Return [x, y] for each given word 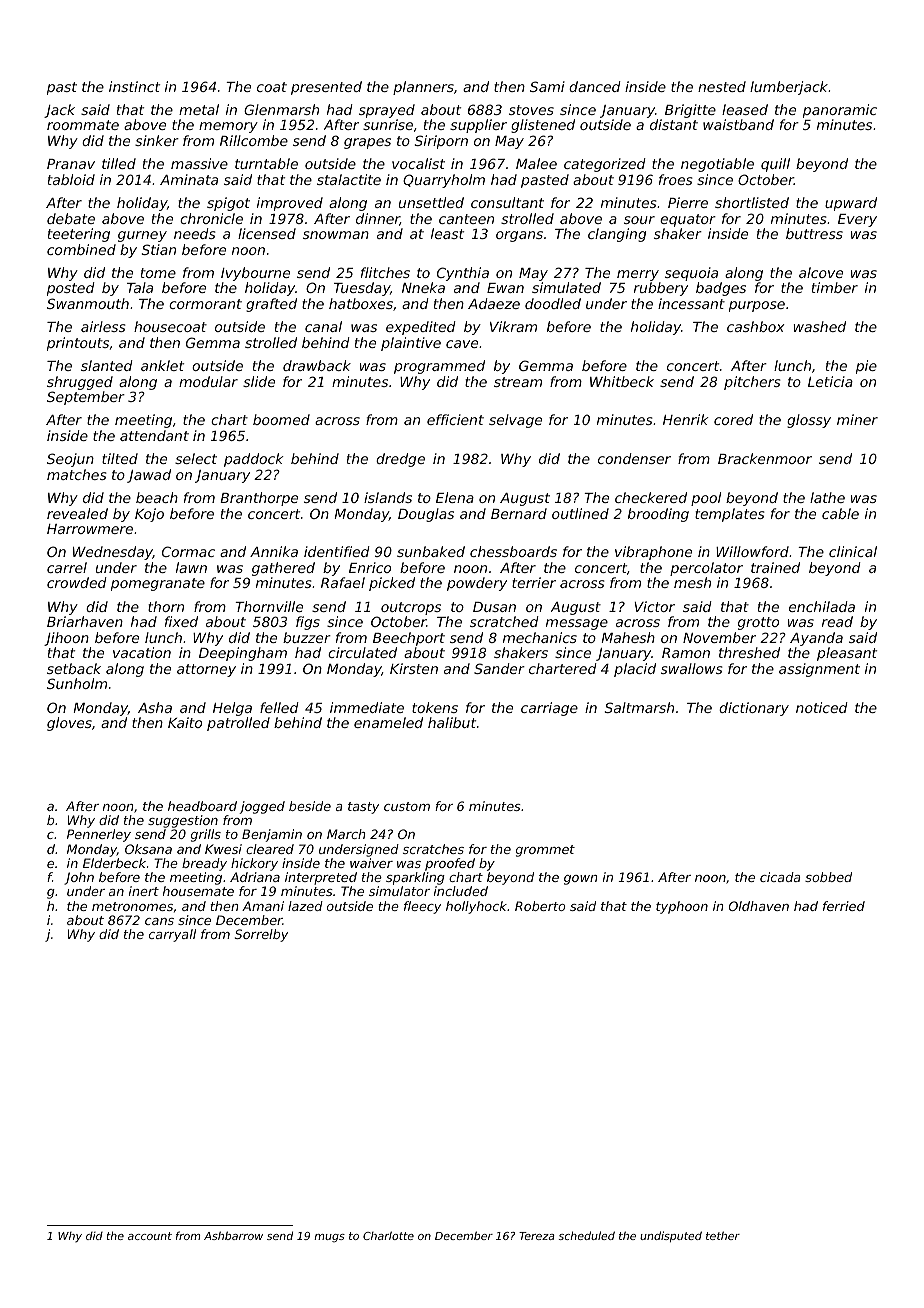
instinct [134, 86]
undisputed [671, 1236]
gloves [69, 724]
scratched [504, 621]
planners [423, 88]
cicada [780, 877]
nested [722, 86]
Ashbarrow [233, 1235]
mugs [329, 1238]
